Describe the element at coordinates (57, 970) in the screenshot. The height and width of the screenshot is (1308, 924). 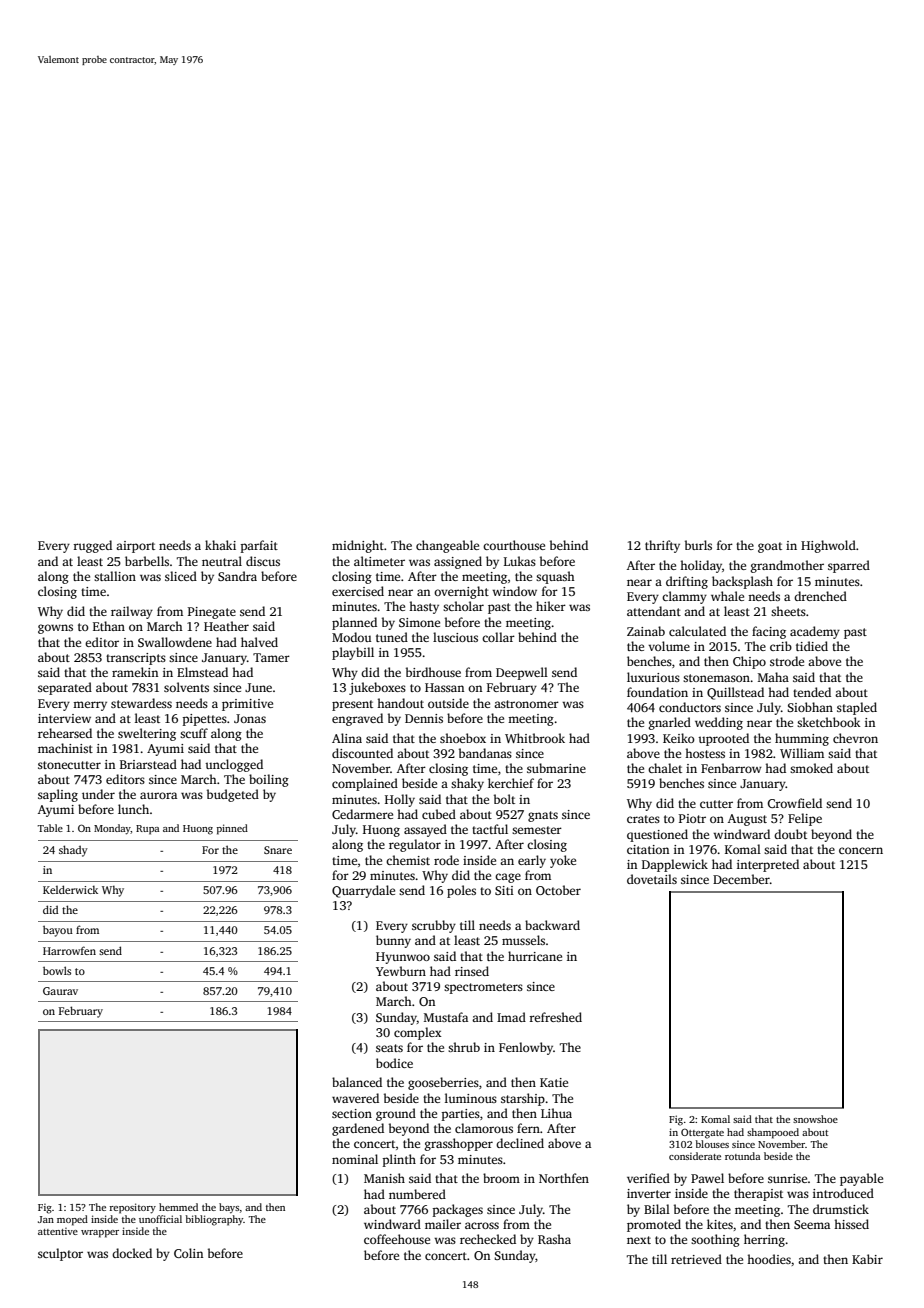
I see `bowls` at that location.
